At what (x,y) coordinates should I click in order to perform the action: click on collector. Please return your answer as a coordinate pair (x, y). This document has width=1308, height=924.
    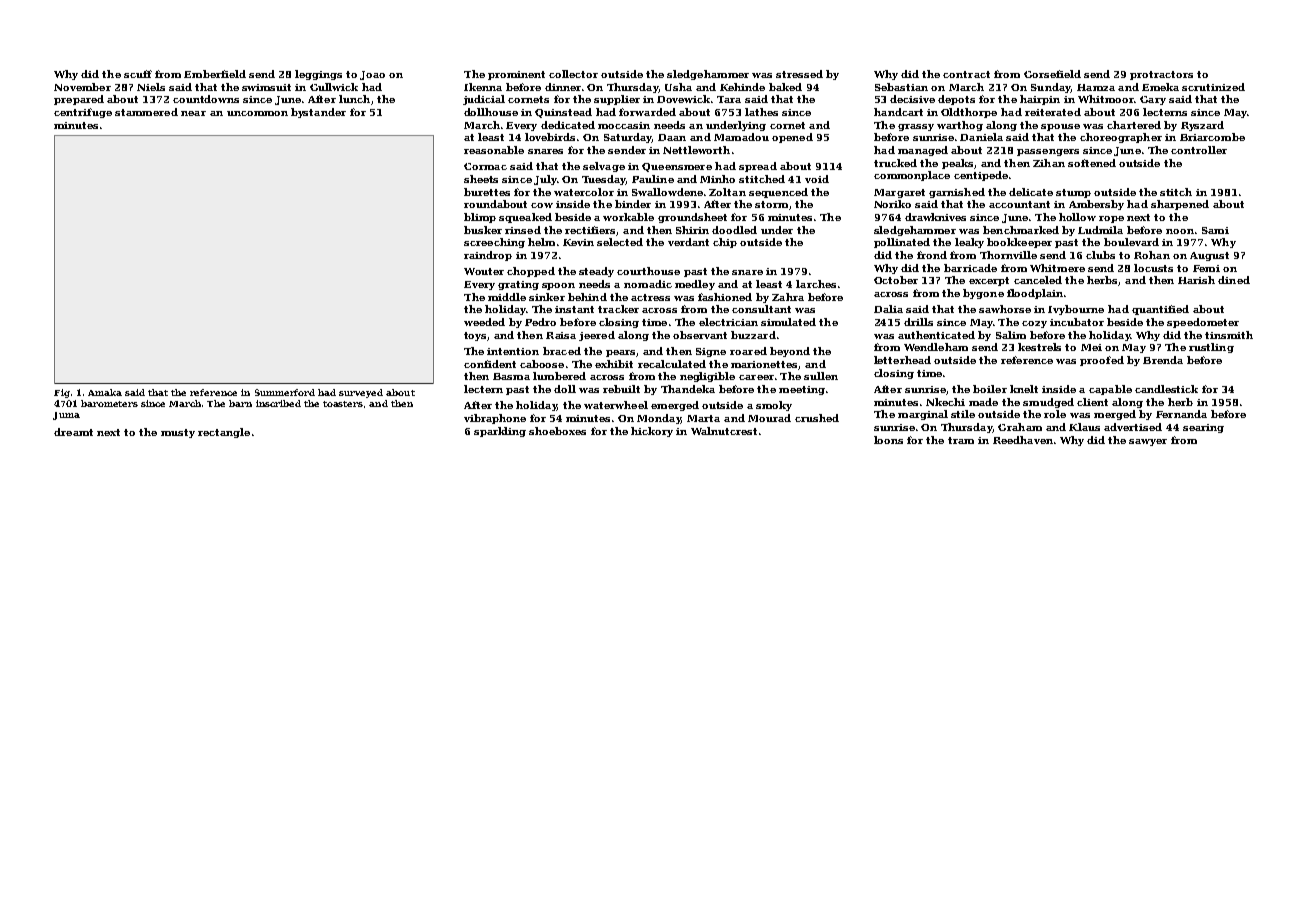
    Looking at the image, I should click on (573, 74).
